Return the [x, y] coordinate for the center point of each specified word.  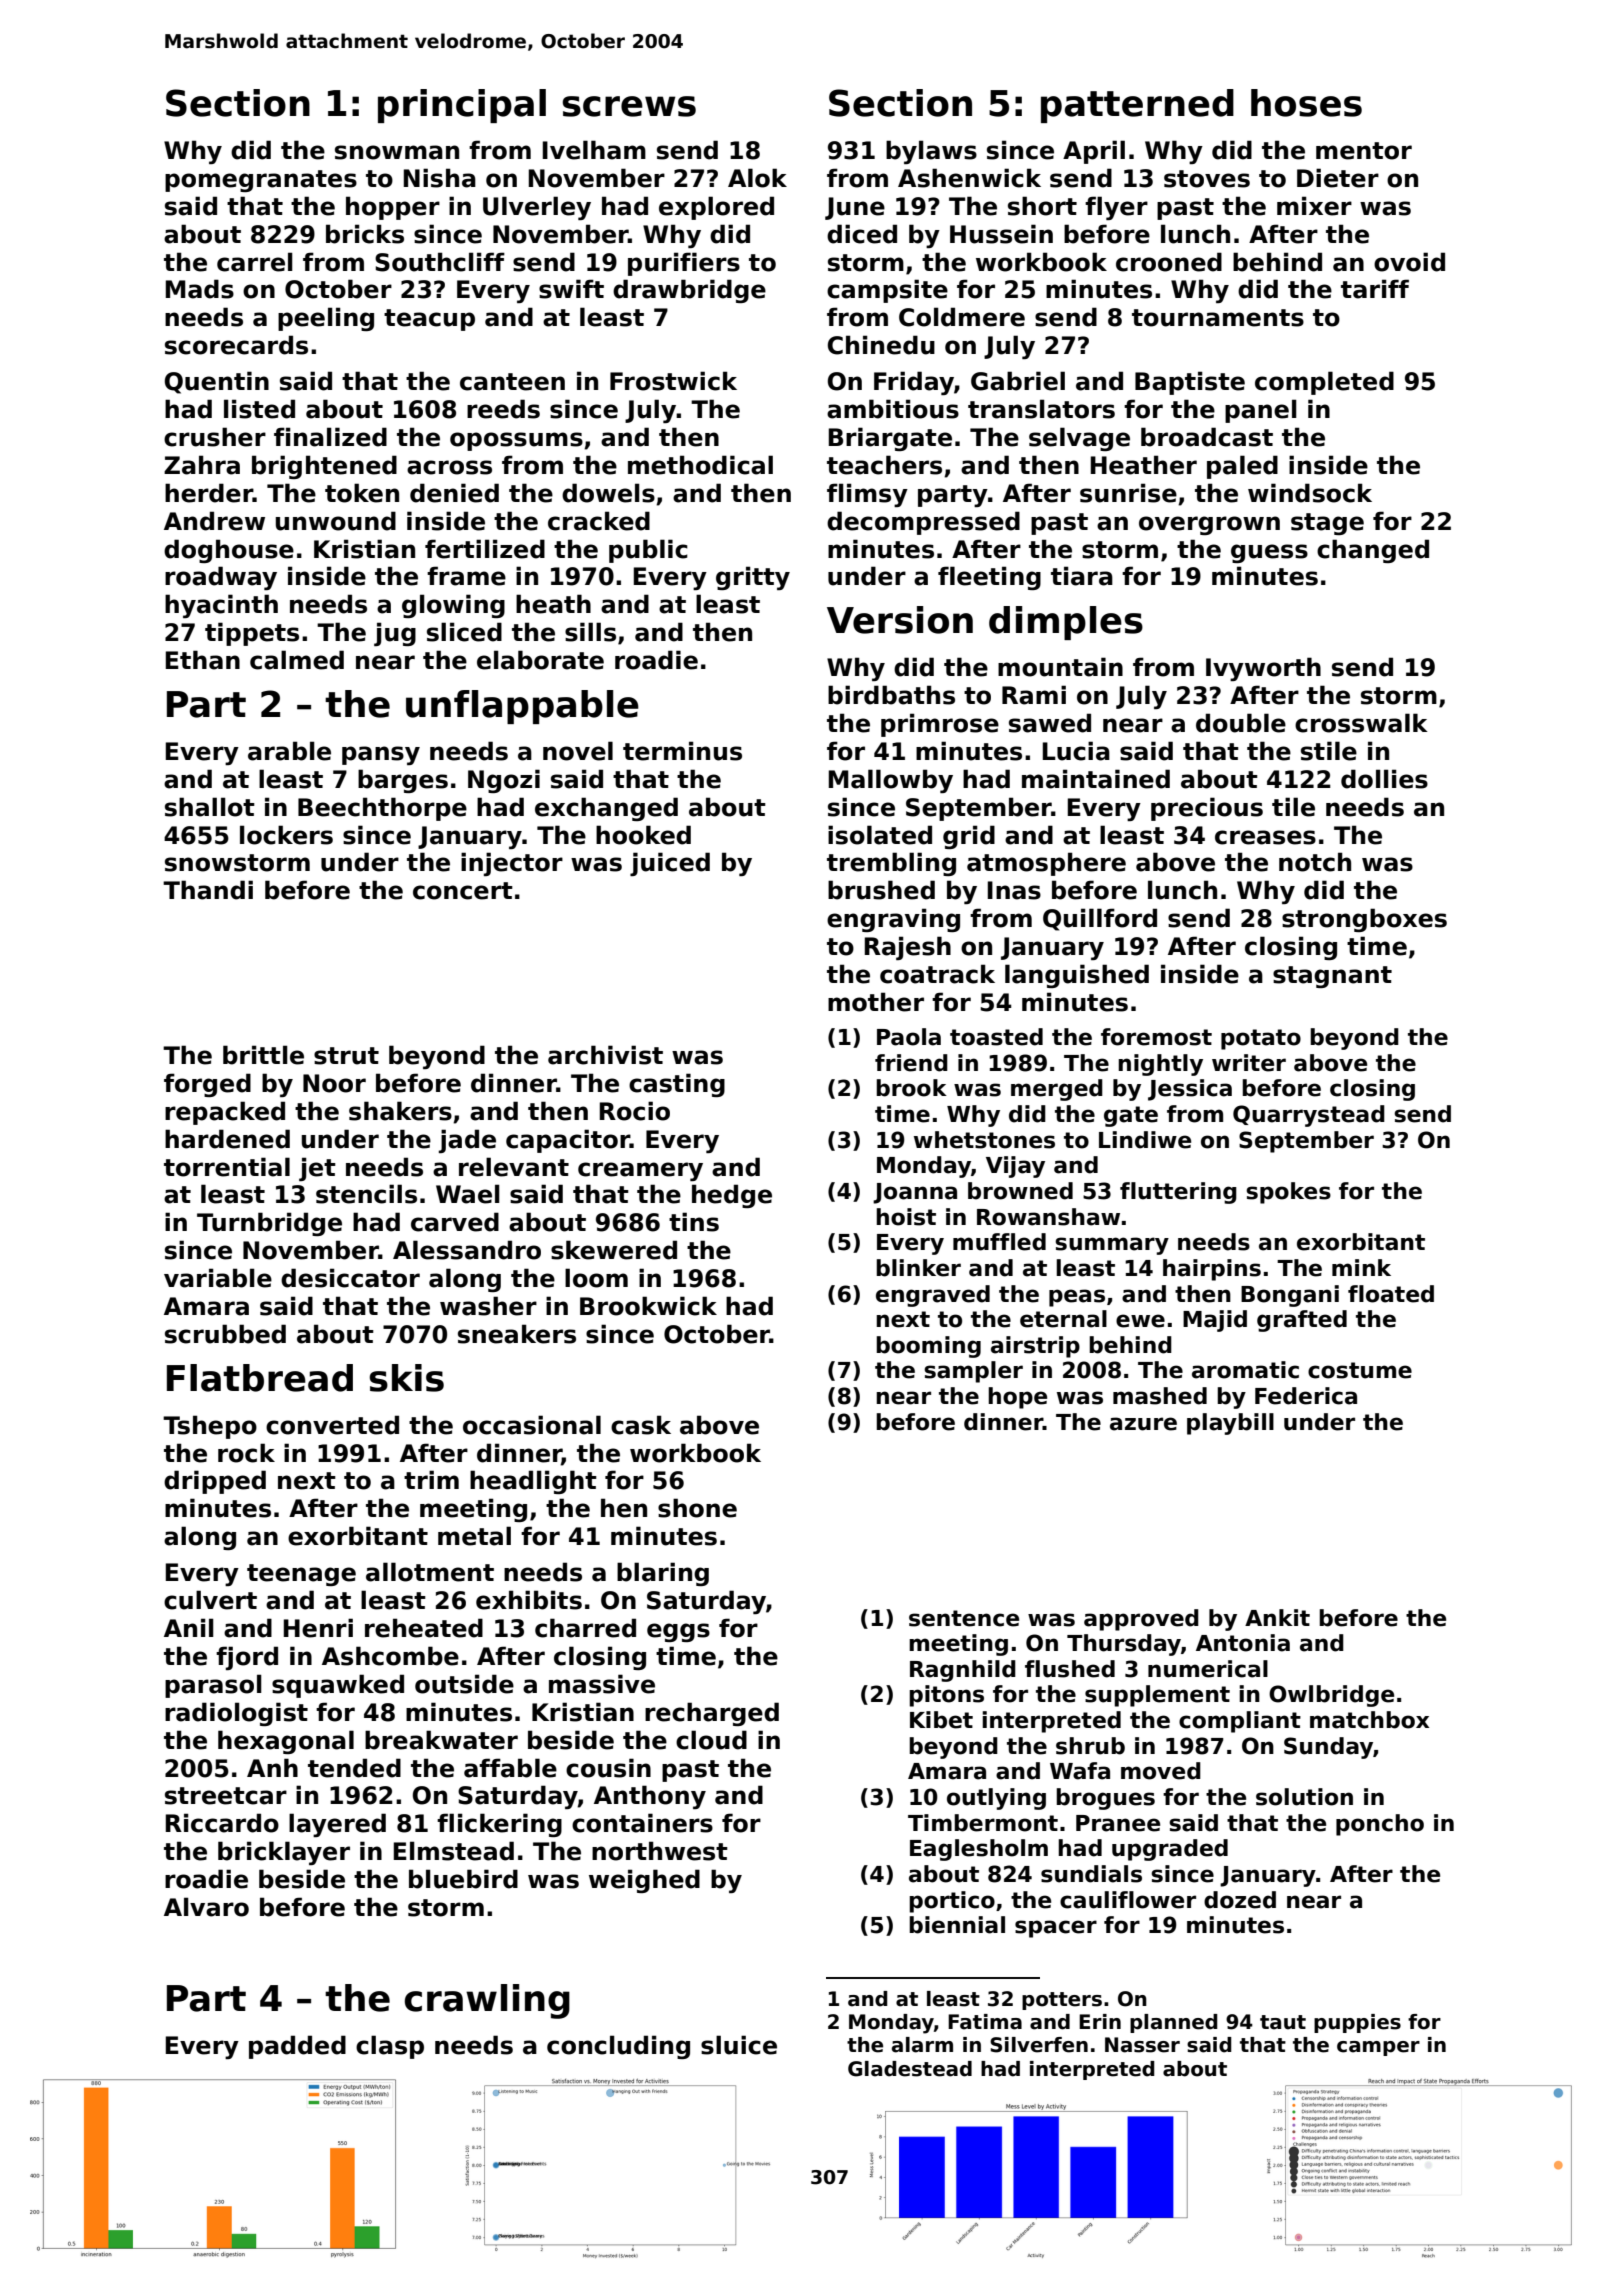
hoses [1306, 103]
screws [629, 106]
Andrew [214, 521]
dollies [1384, 779]
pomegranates [261, 181]
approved [1141, 1620]
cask [641, 1425]
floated [1391, 1294]
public [648, 551]
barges [403, 781]
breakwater [441, 1740]
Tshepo [210, 1427]
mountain [1060, 667]
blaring [663, 1574]
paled [1242, 467]
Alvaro [206, 1907]
